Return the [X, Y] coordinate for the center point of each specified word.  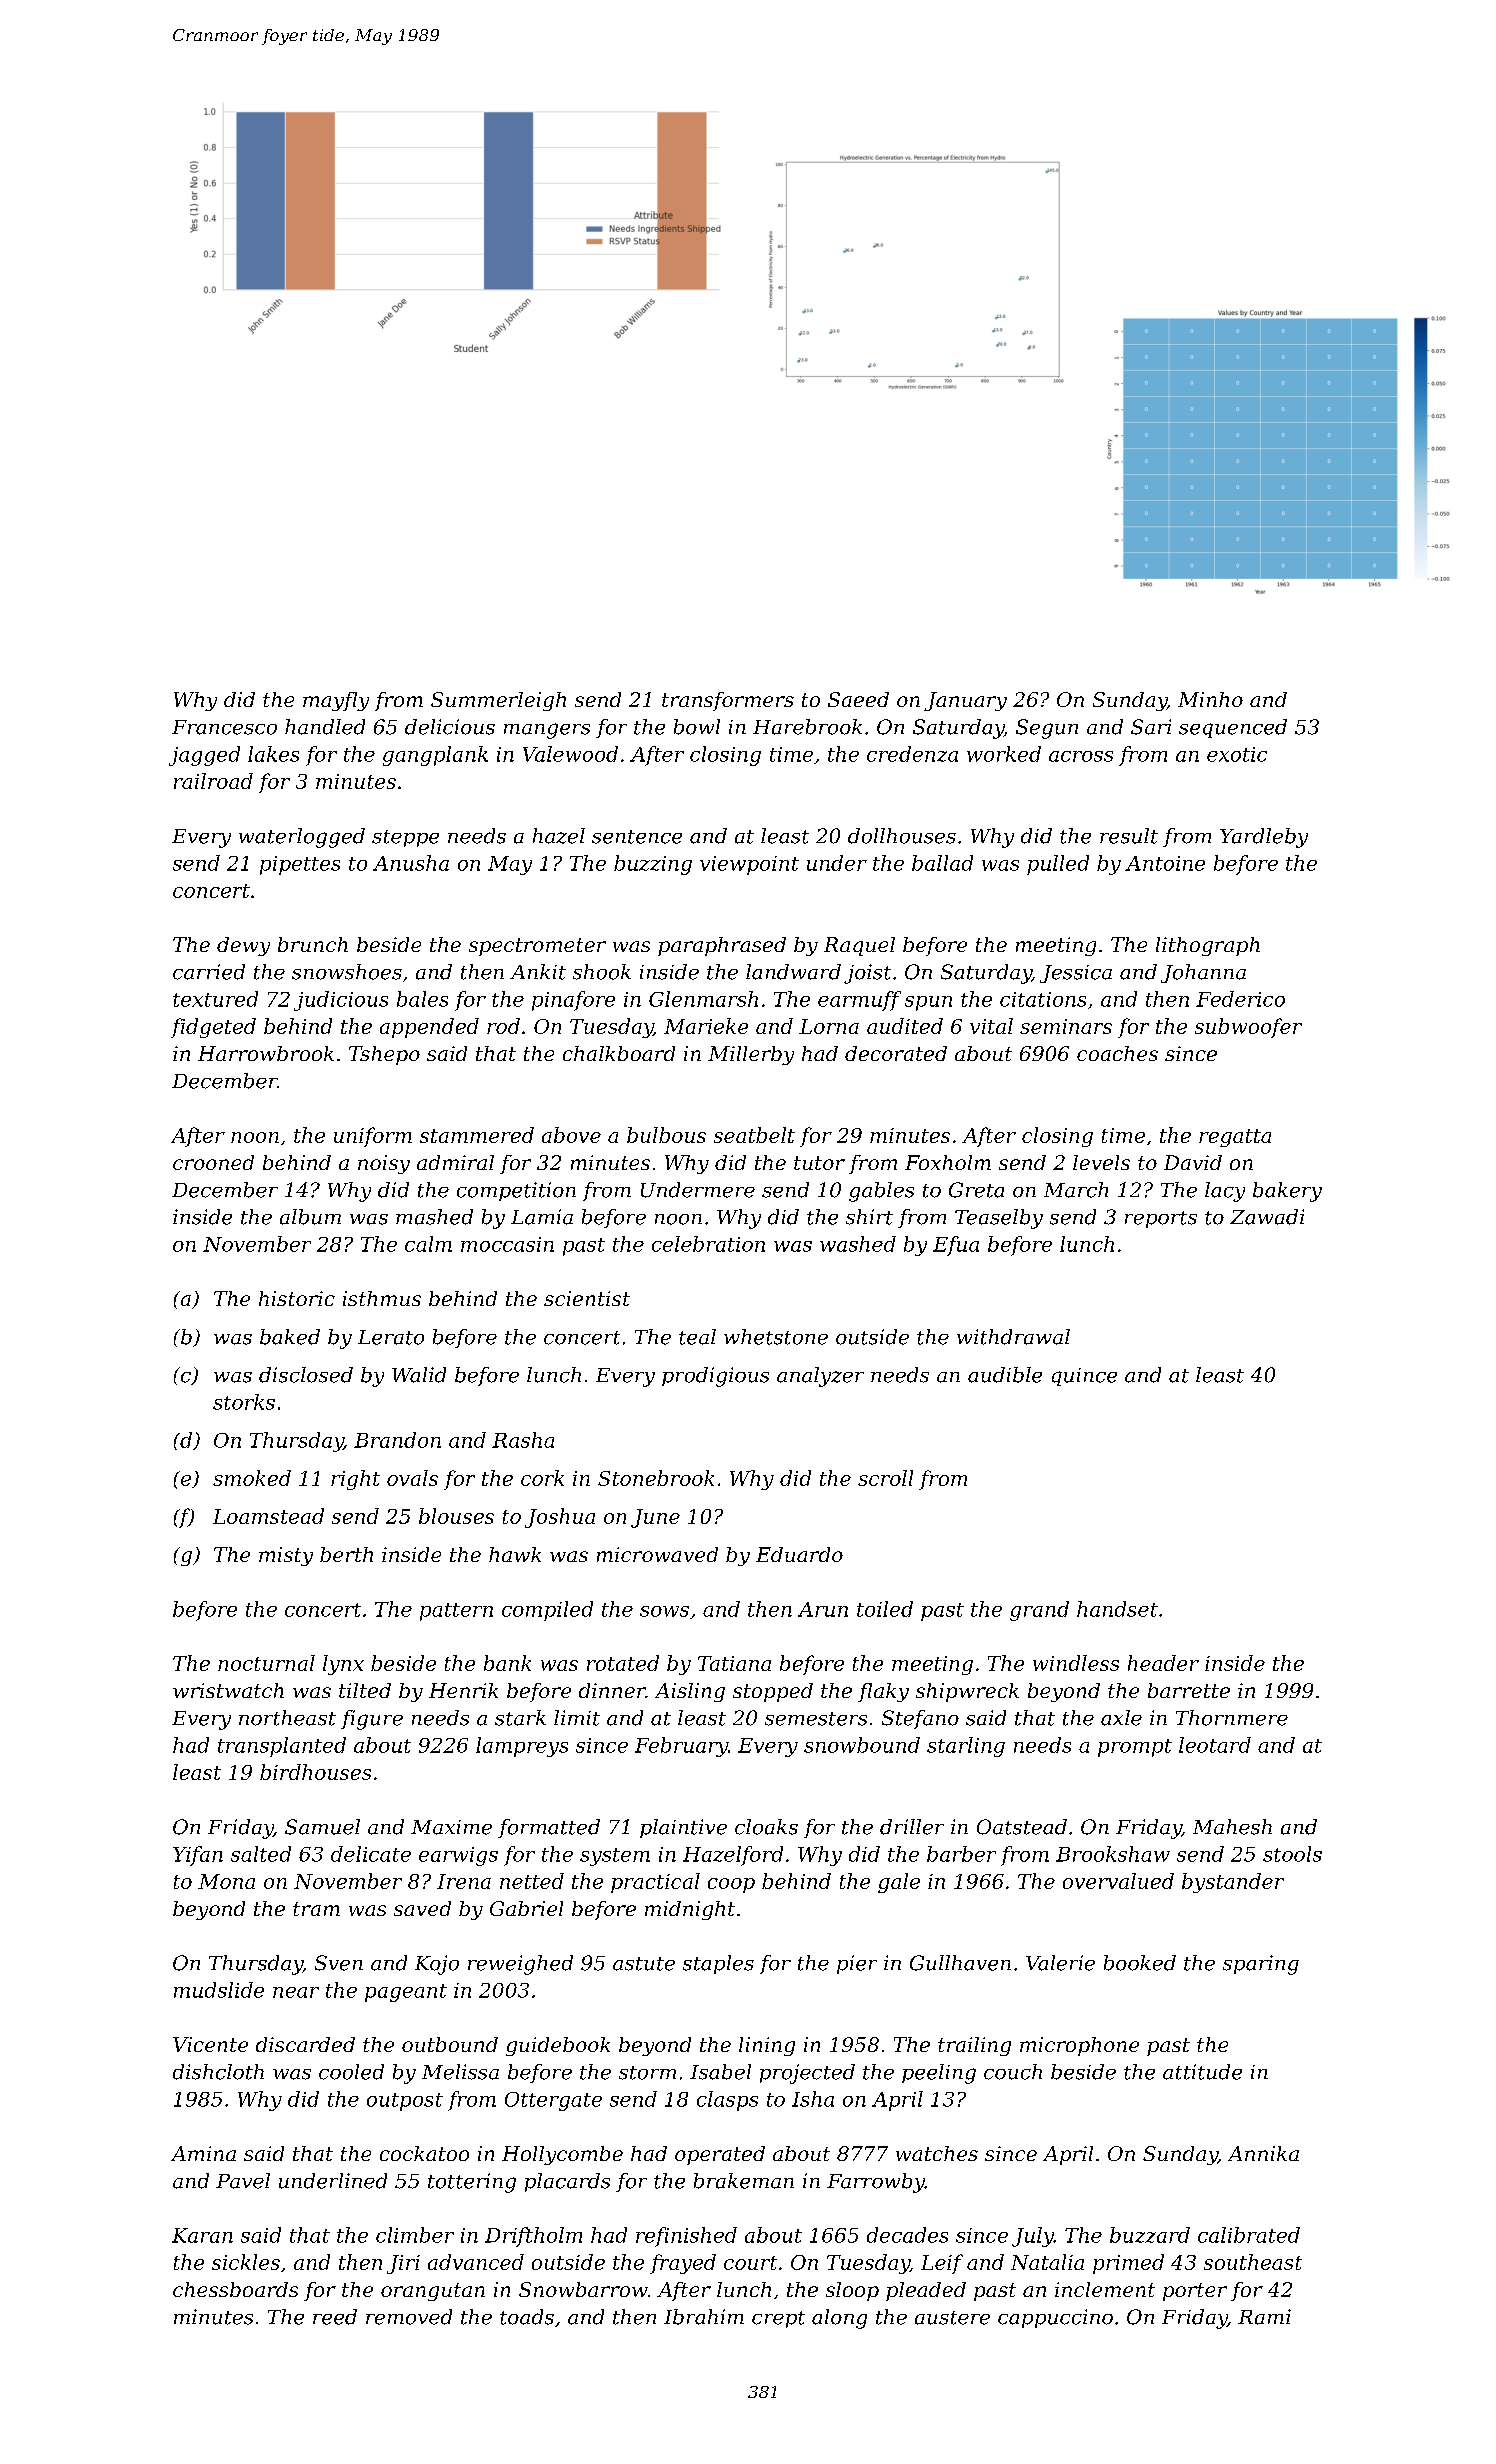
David [1193, 1162]
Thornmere [1232, 1718]
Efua [956, 1246]
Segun [1047, 729]
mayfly [336, 701]
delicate [371, 1854]
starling [966, 1747]
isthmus [382, 1298]
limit [577, 1718]
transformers [728, 701]
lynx [343, 1665]
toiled [885, 1609]
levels [1101, 1162]
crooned [213, 1162]
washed [858, 1244]
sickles [246, 2262]
